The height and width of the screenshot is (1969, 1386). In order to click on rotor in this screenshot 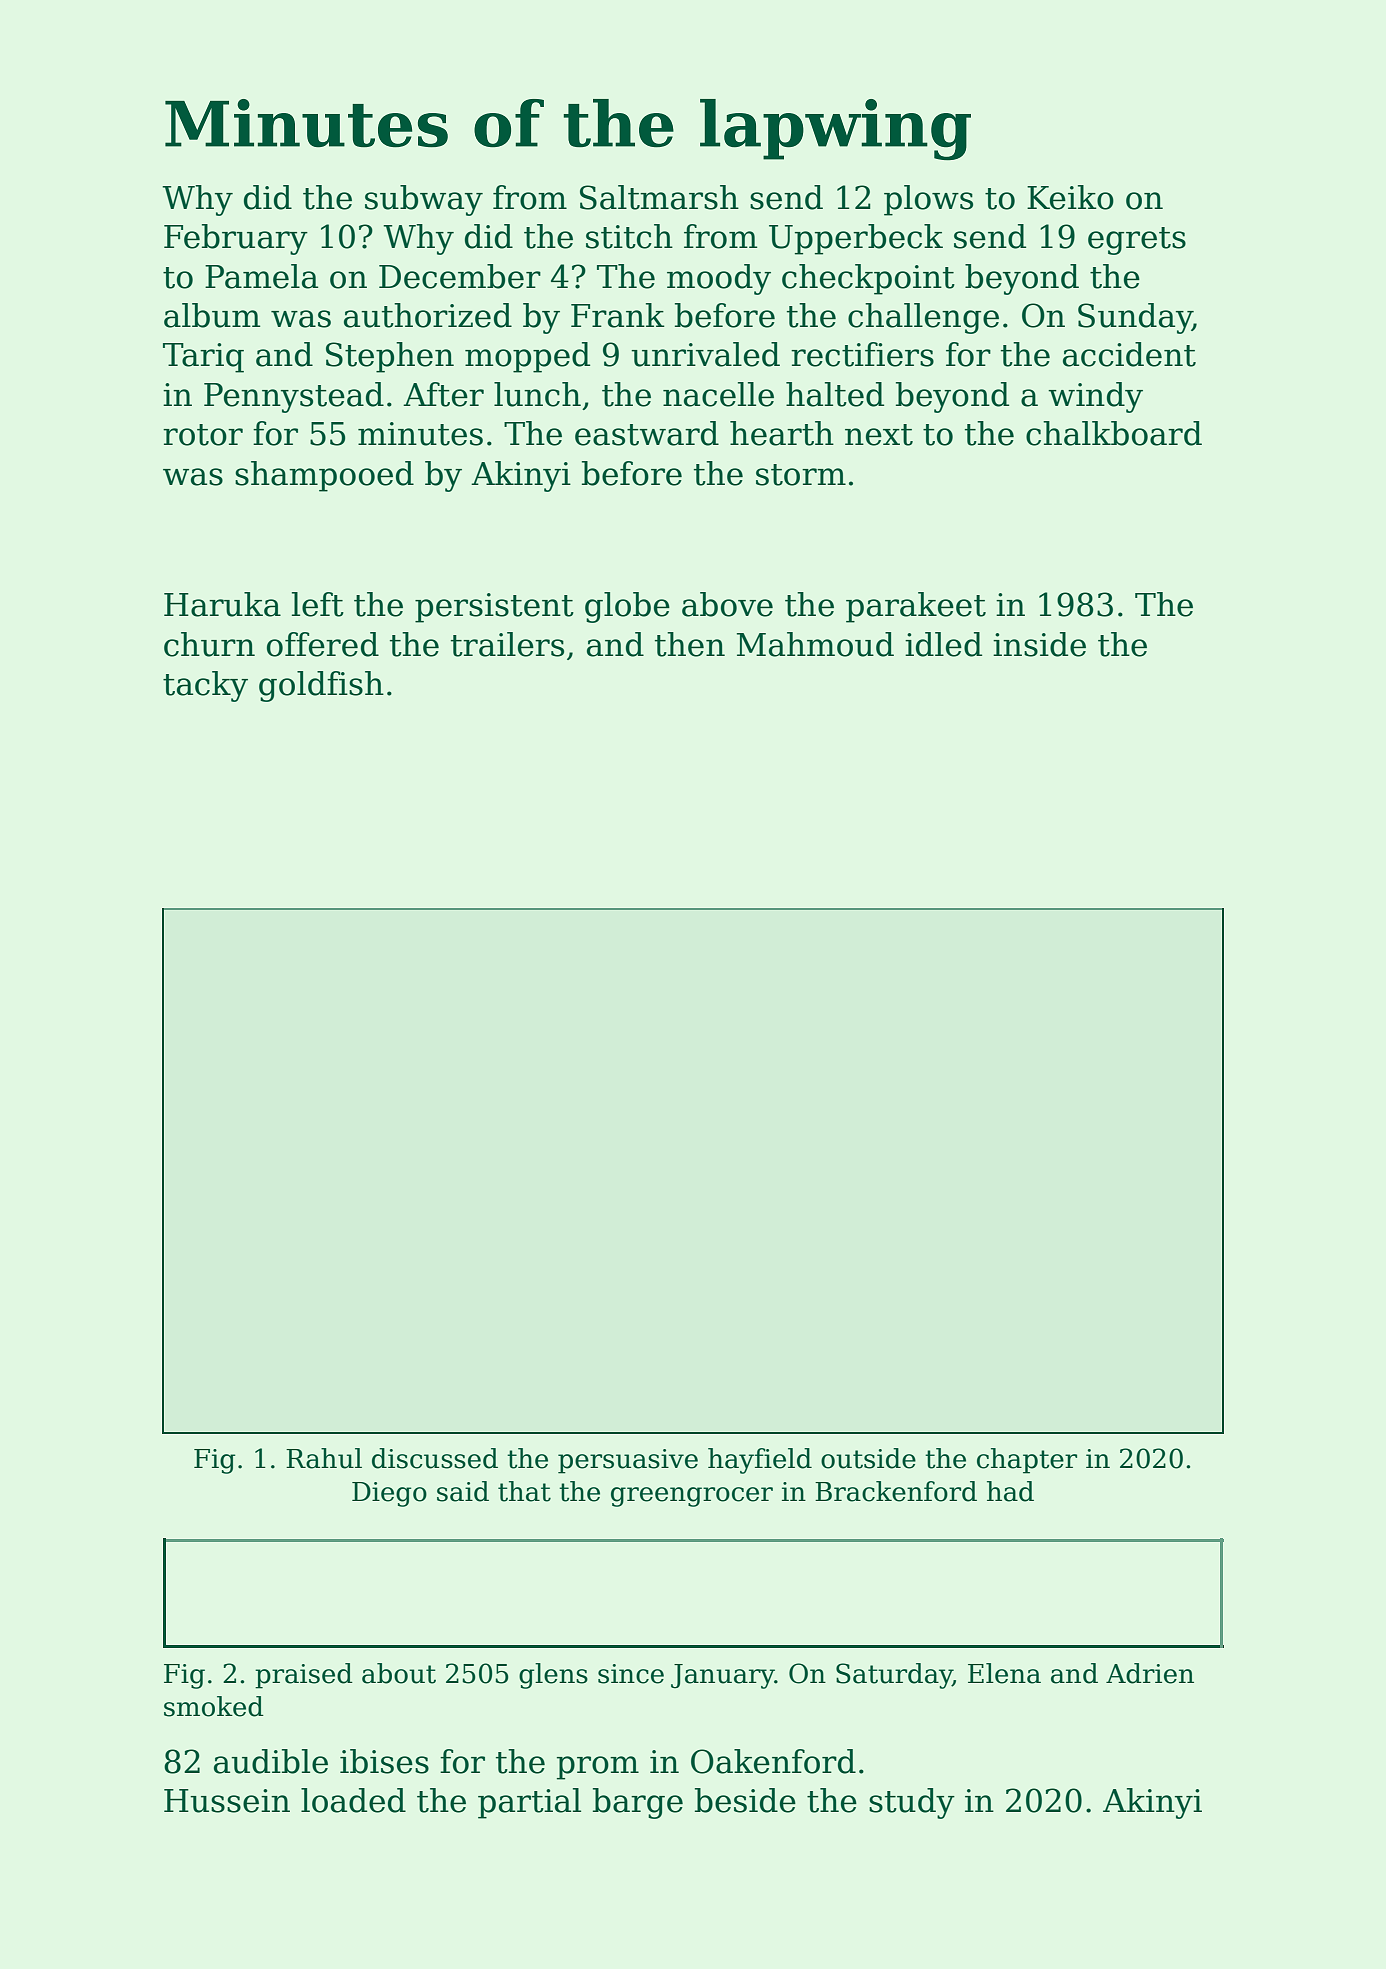, I will do `click(203, 435)`.
